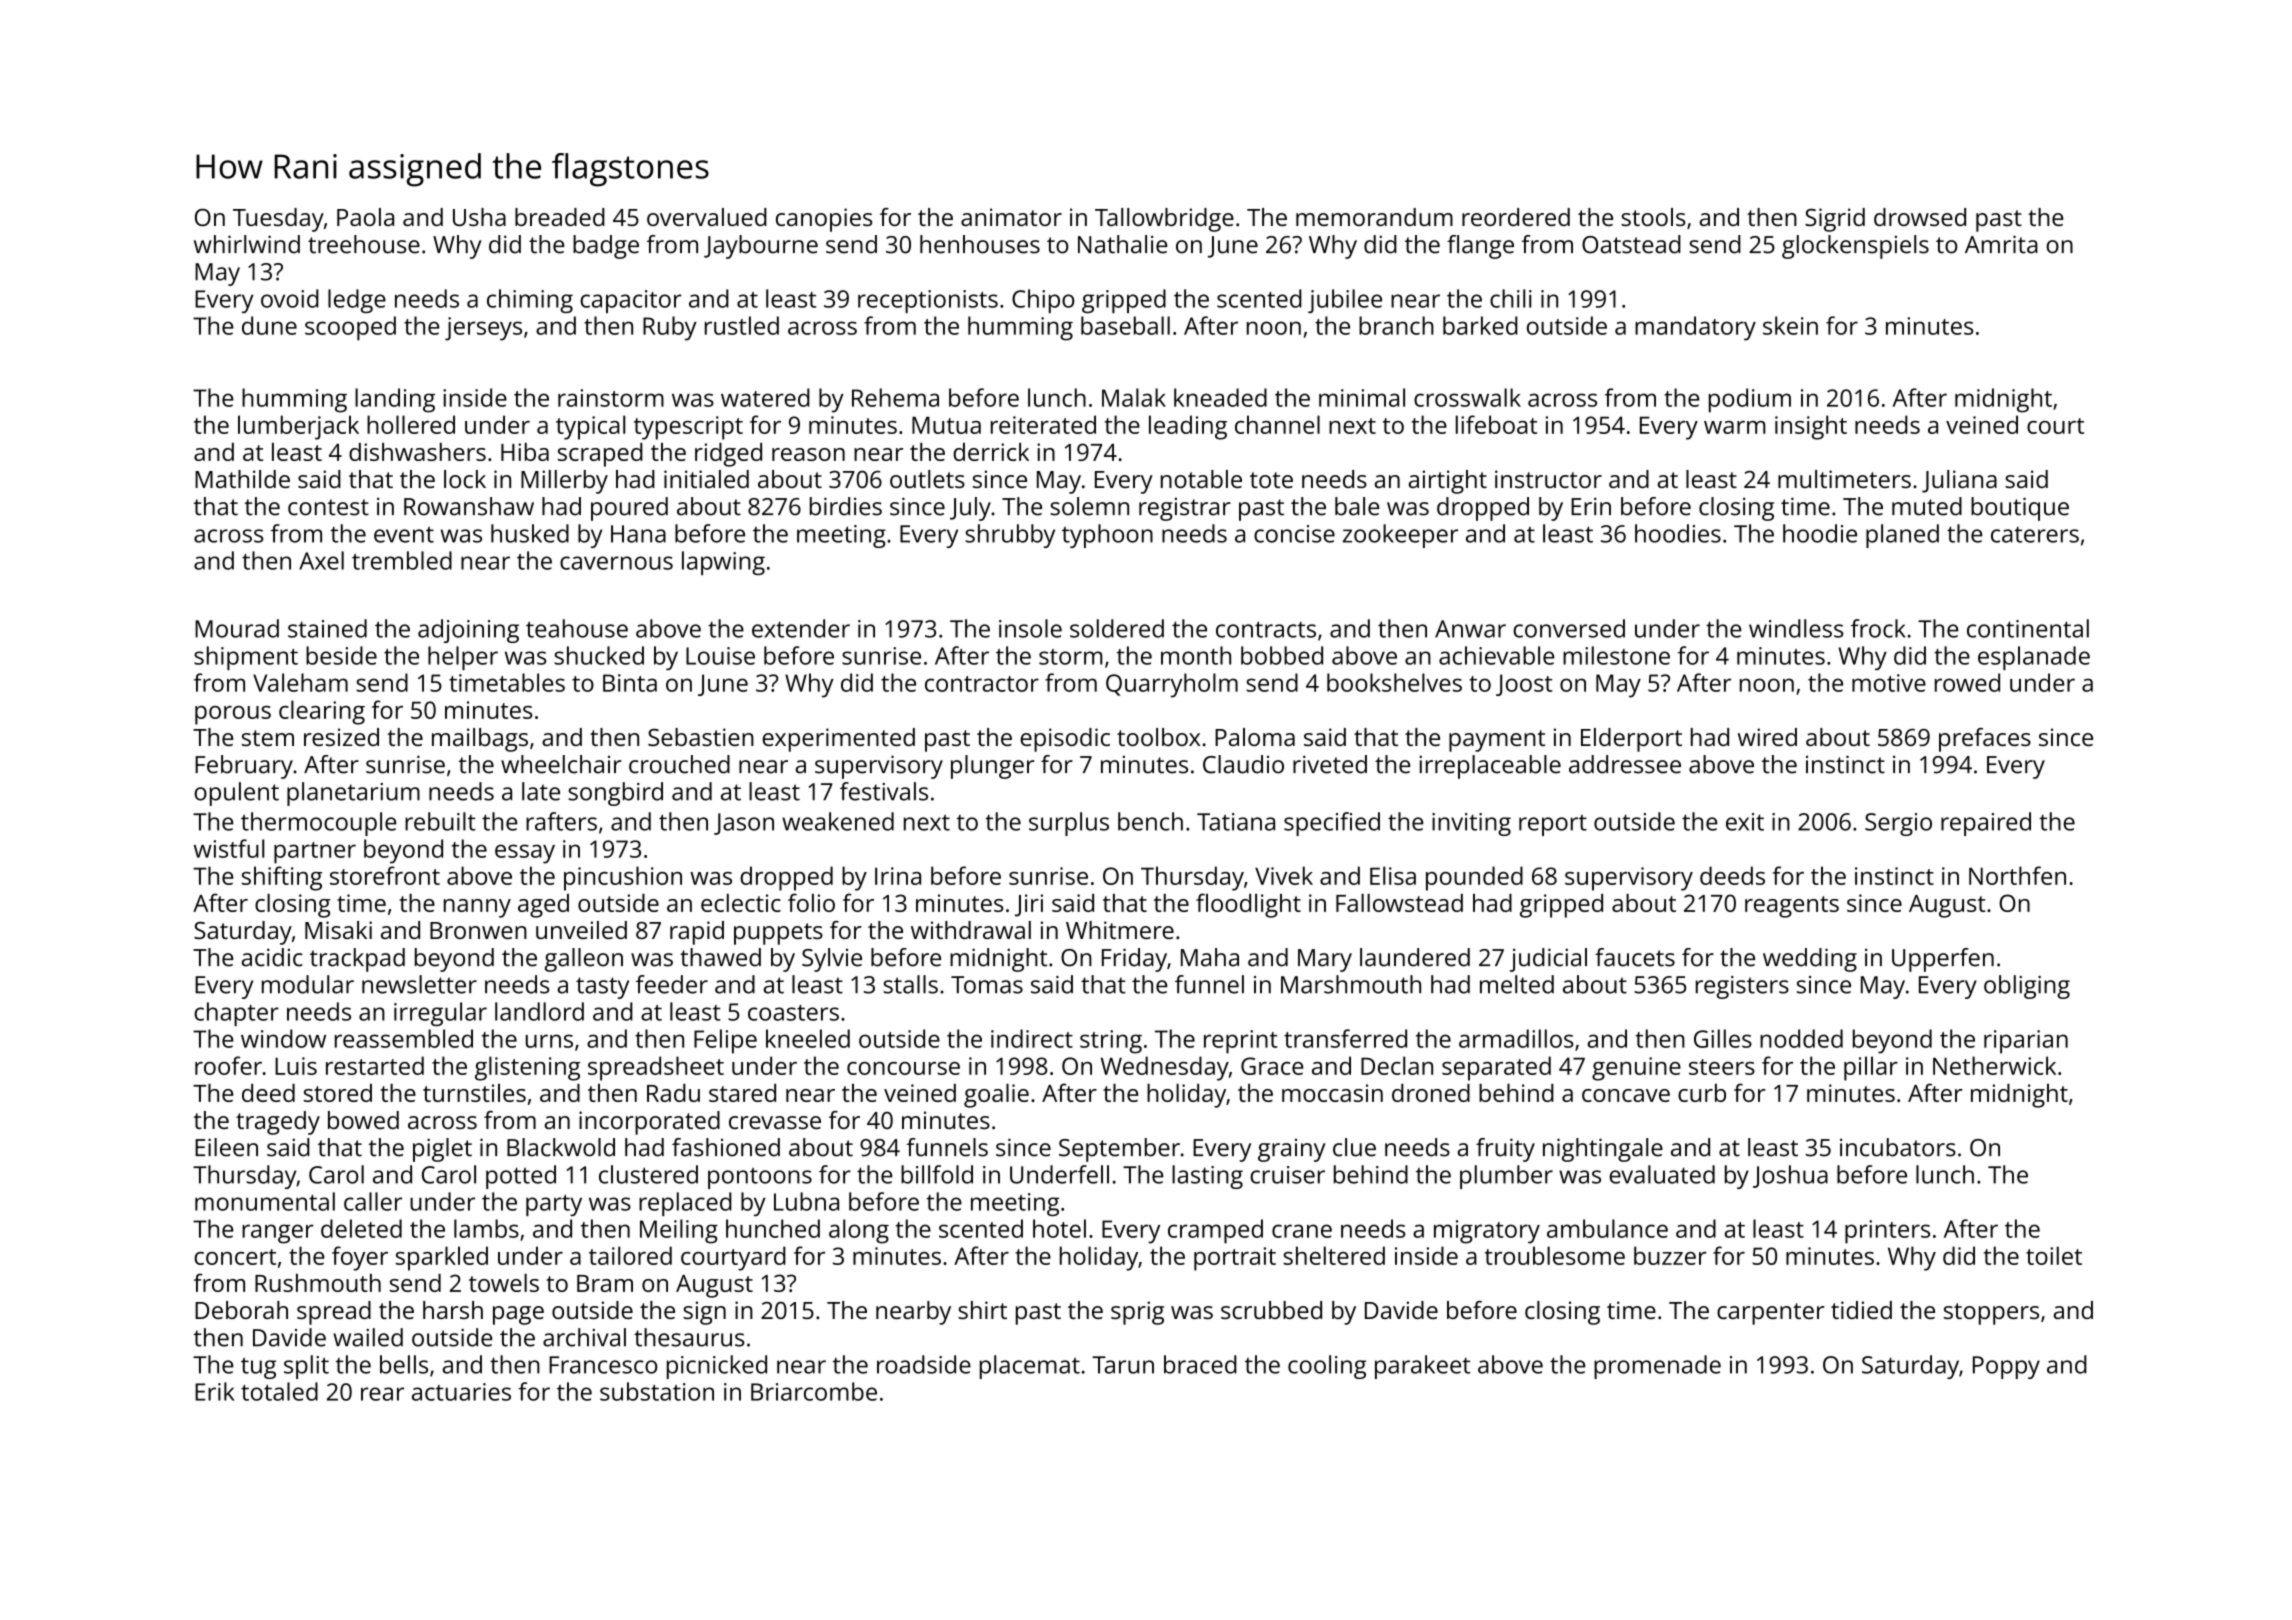  I want to click on Sigrid, so click(1835, 220).
